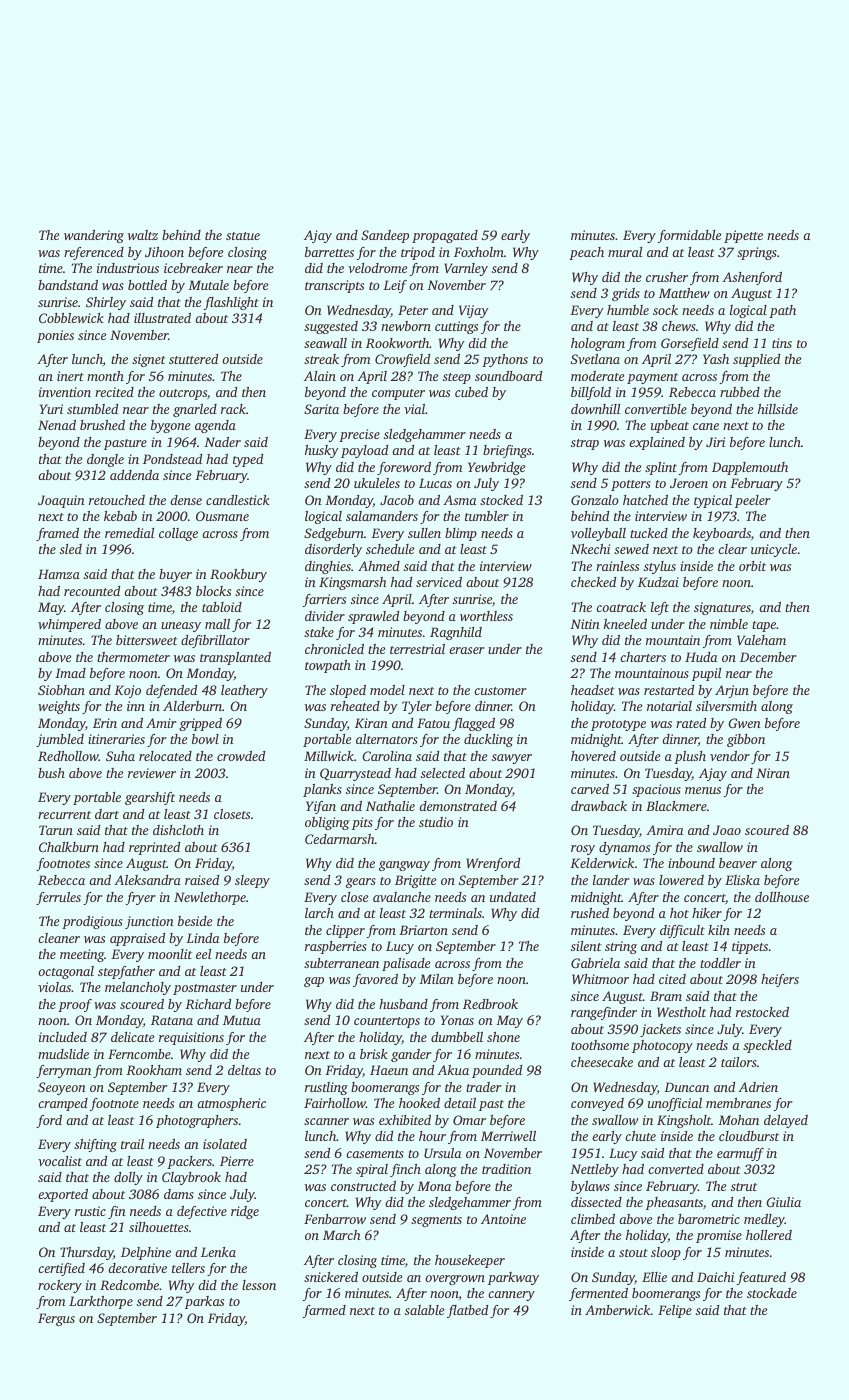 Image resolution: width=849 pixels, height=1400 pixels. Describe the element at coordinates (503, 1219) in the screenshot. I see `Antoine` at that location.
